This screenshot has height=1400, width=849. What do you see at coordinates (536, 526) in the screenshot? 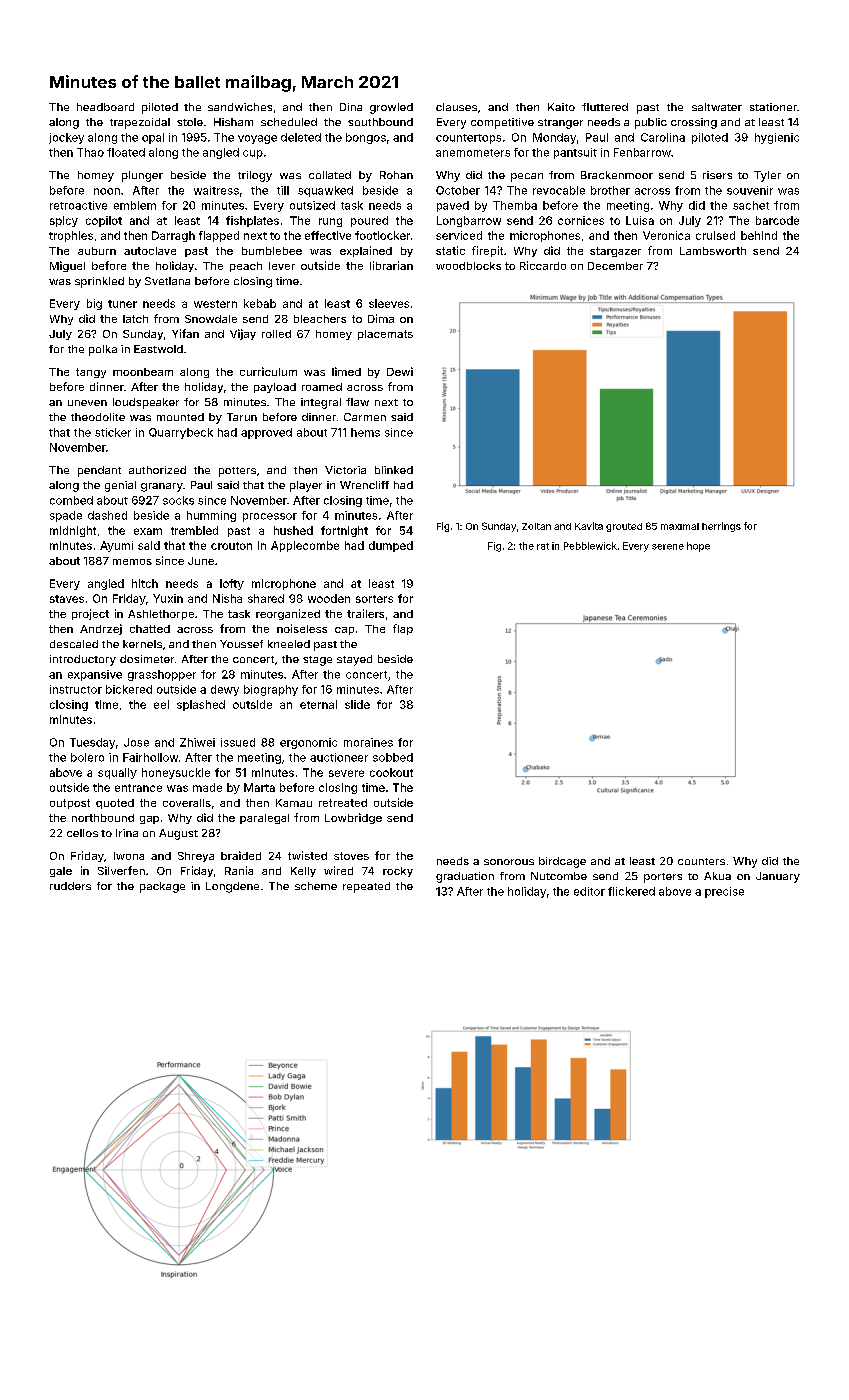
I see `Zoltan` at bounding box center [536, 526].
